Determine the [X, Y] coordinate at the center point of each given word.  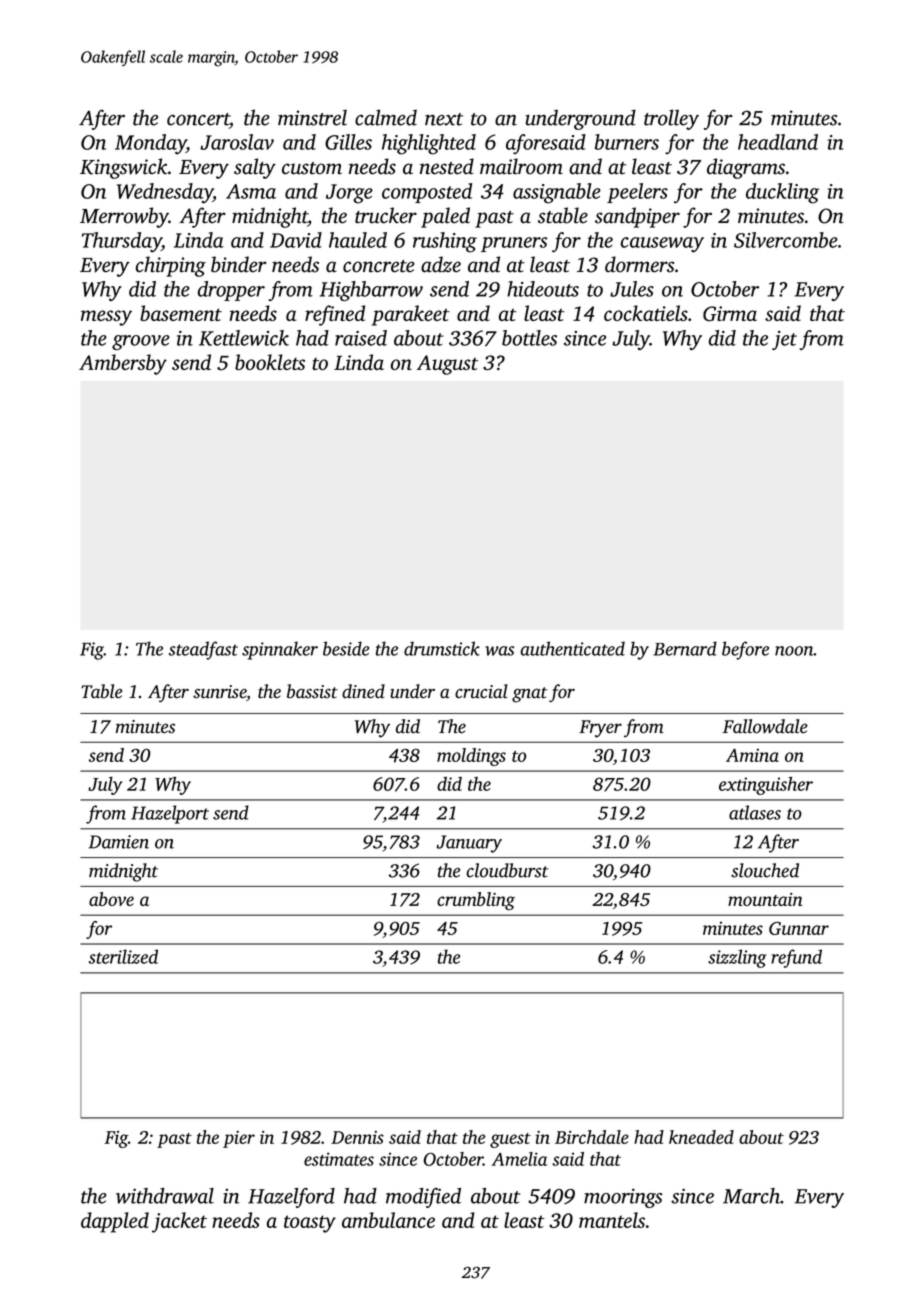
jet [784, 340]
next [444, 119]
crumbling [476, 901]
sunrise [219, 692]
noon [794, 651]
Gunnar [799, 928]
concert [198, 120]
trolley [671, 119]
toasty [310, 1224]
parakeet [411, 315]
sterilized [123, 956]
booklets [270, 362]
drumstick [442, 648]
